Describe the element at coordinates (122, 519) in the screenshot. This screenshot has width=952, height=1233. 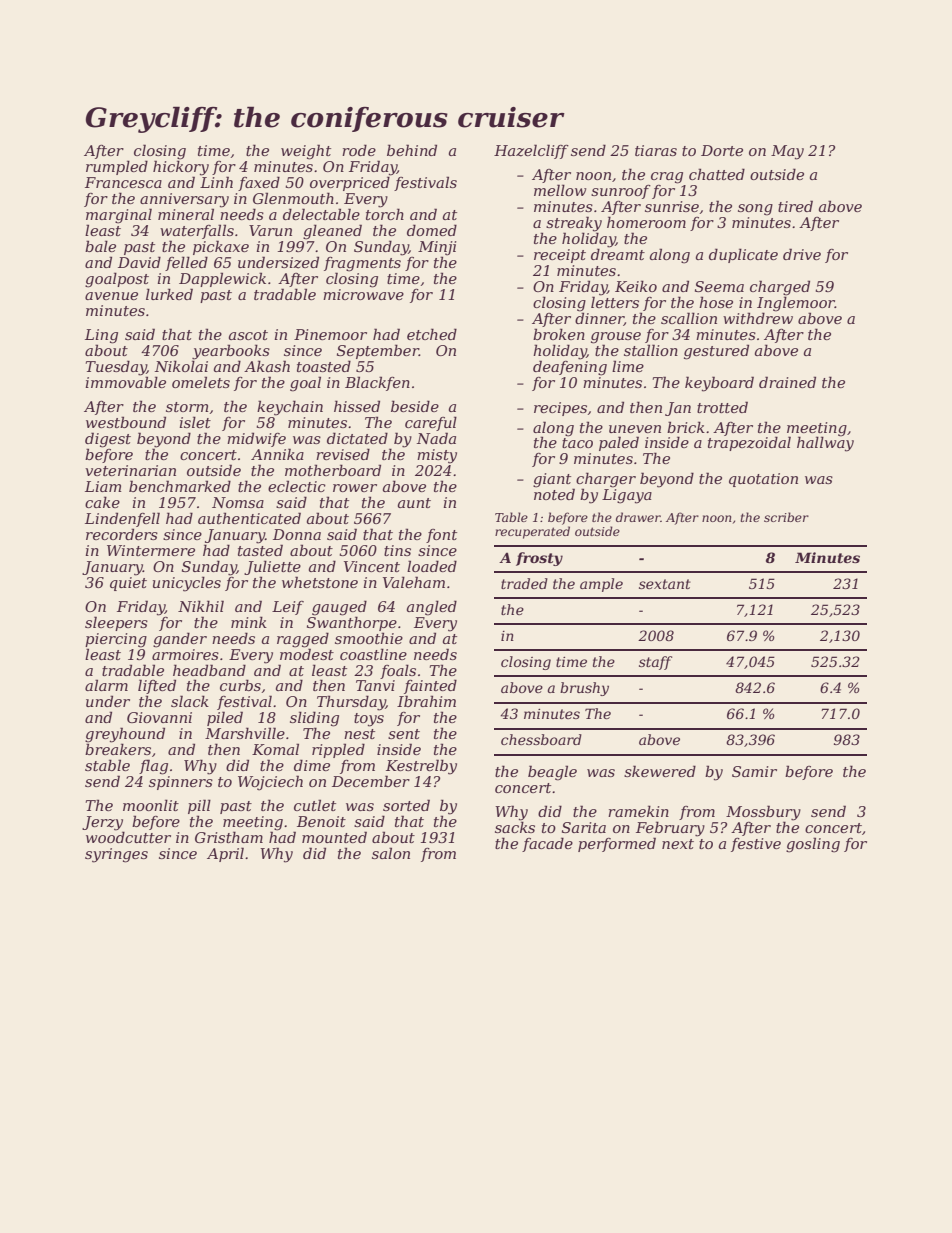
I see `Lindenfell` at that location.
